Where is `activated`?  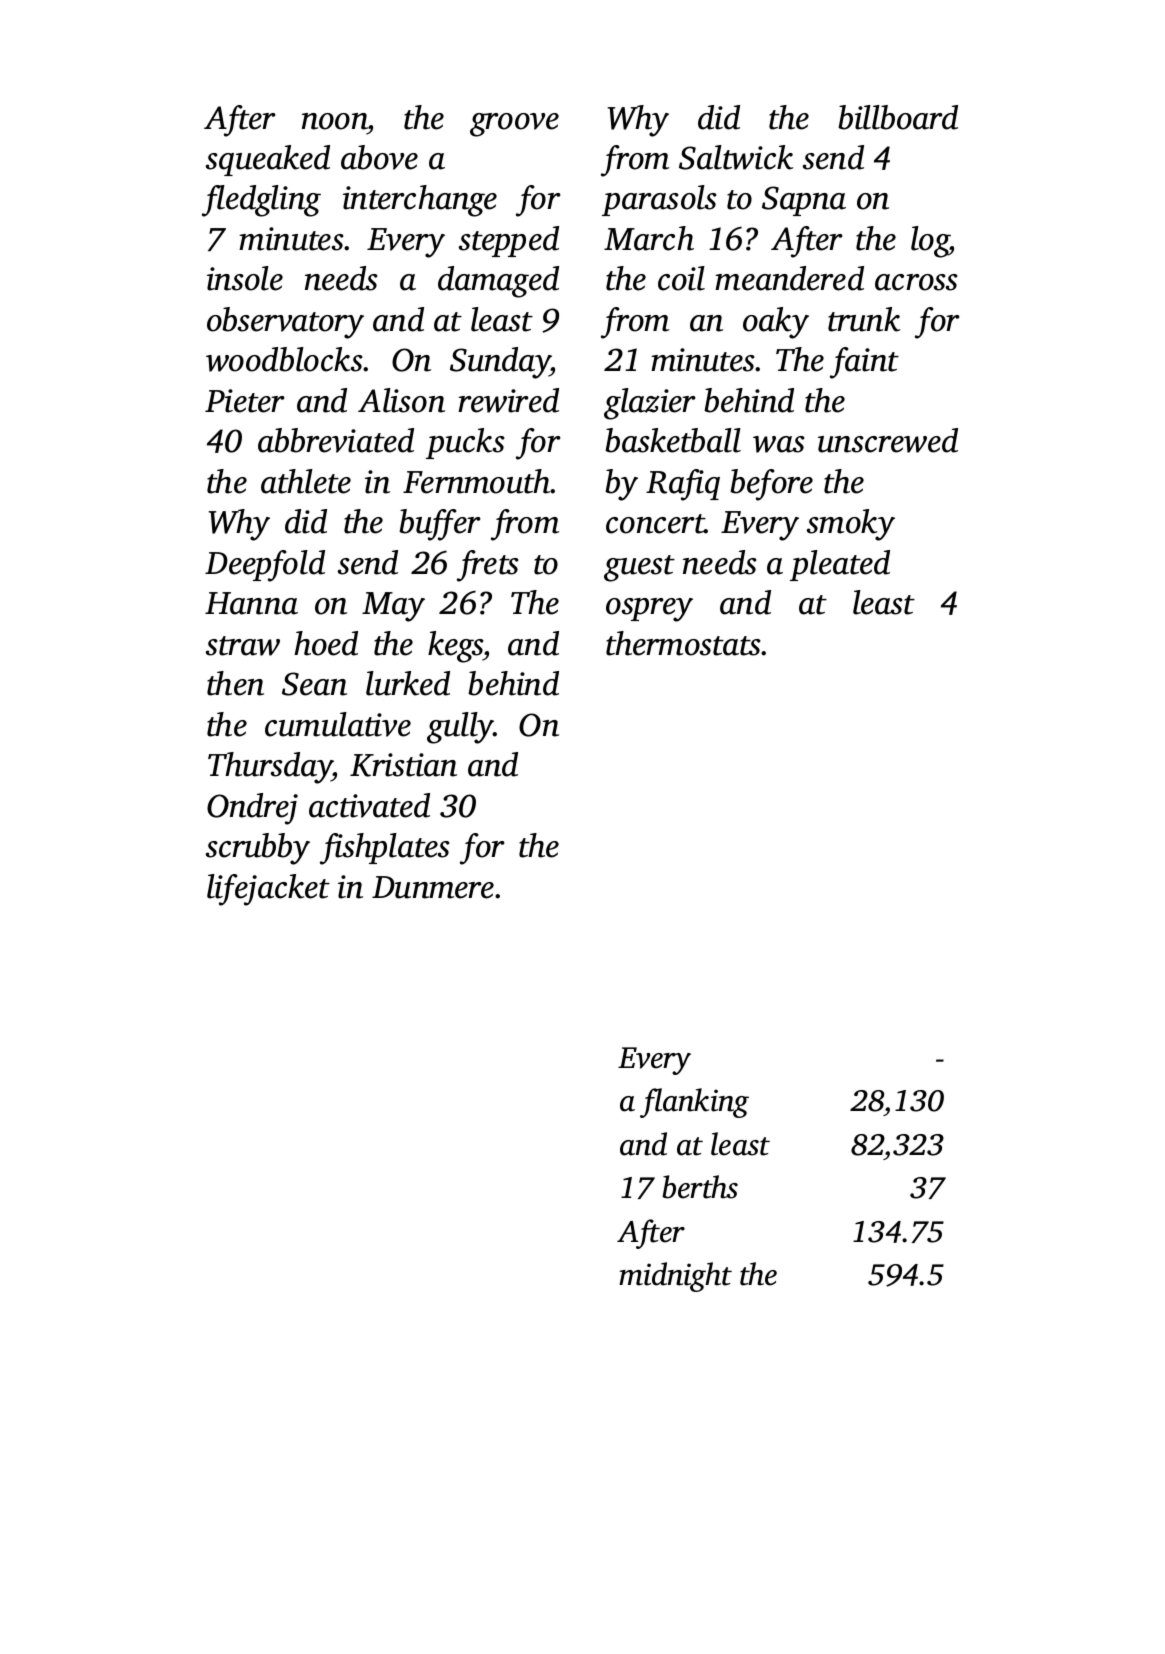 activated is located at coordinates (369, 805).
